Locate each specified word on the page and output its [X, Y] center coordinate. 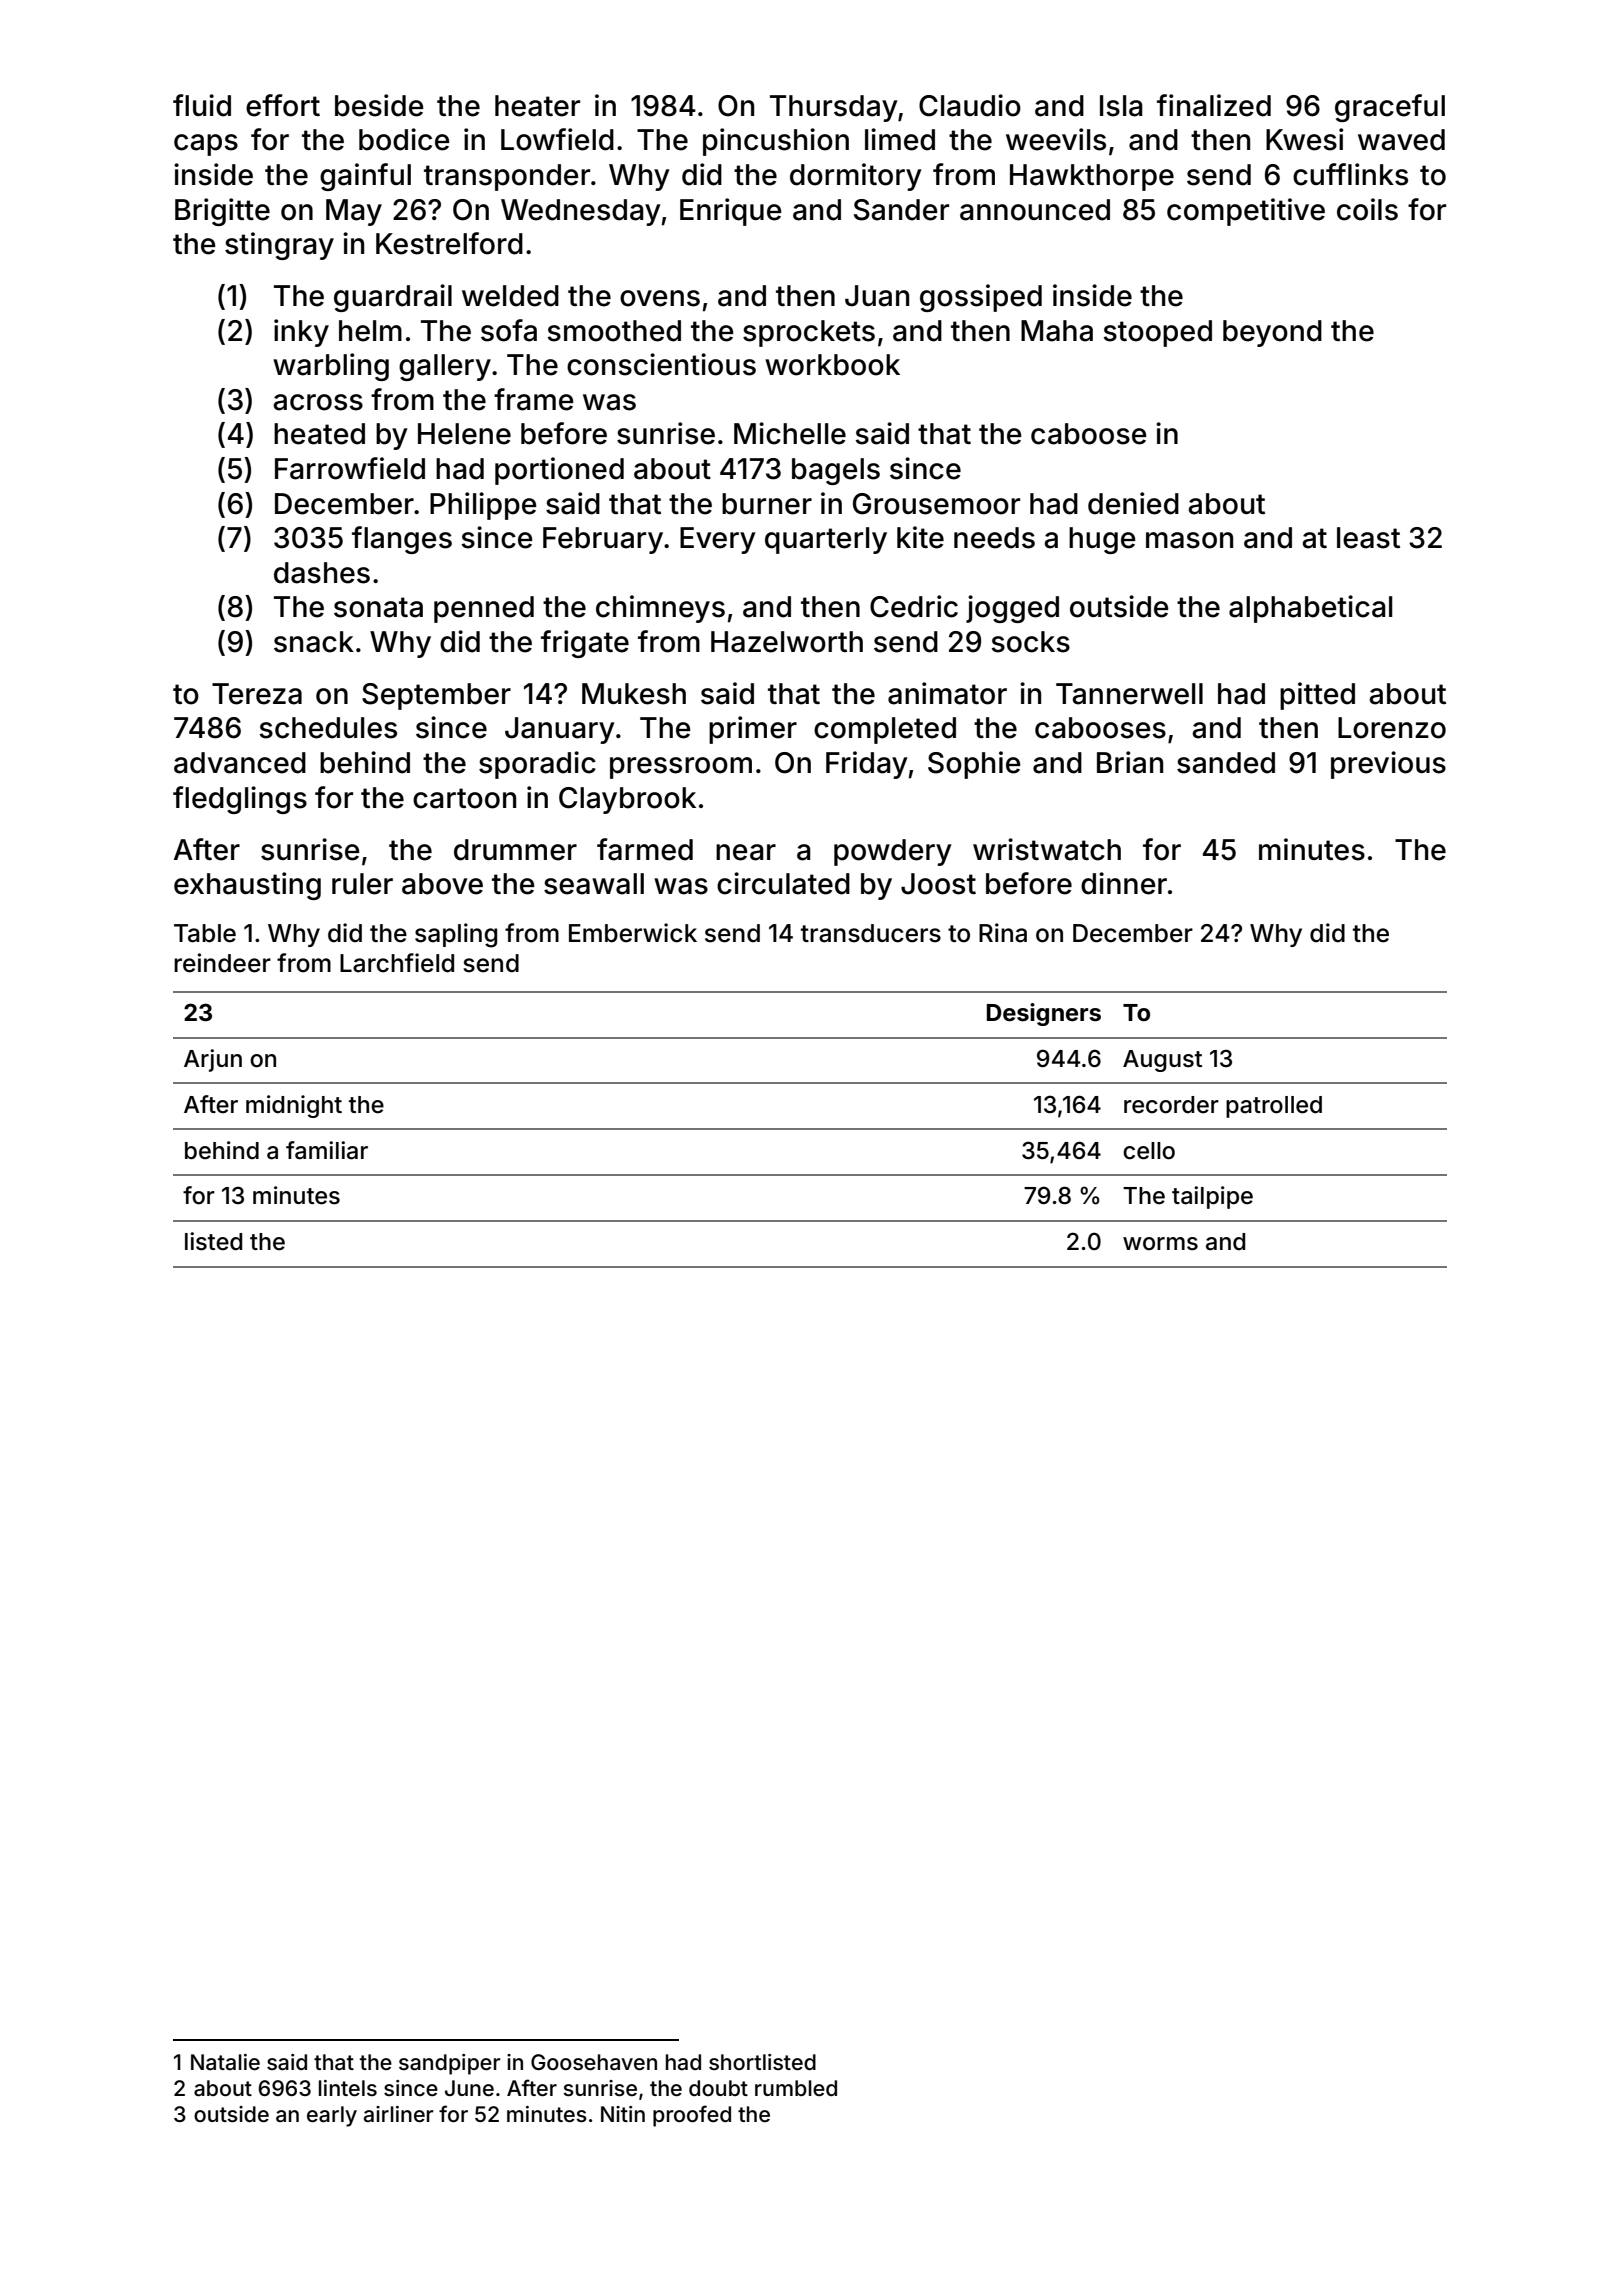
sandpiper [450, 2064]
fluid [202, 105]
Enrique [731, 212]
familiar [327, 1150]
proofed [692, 2116]
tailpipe [1212, 1197]
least [1368, 538]
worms [1160, 1244]
